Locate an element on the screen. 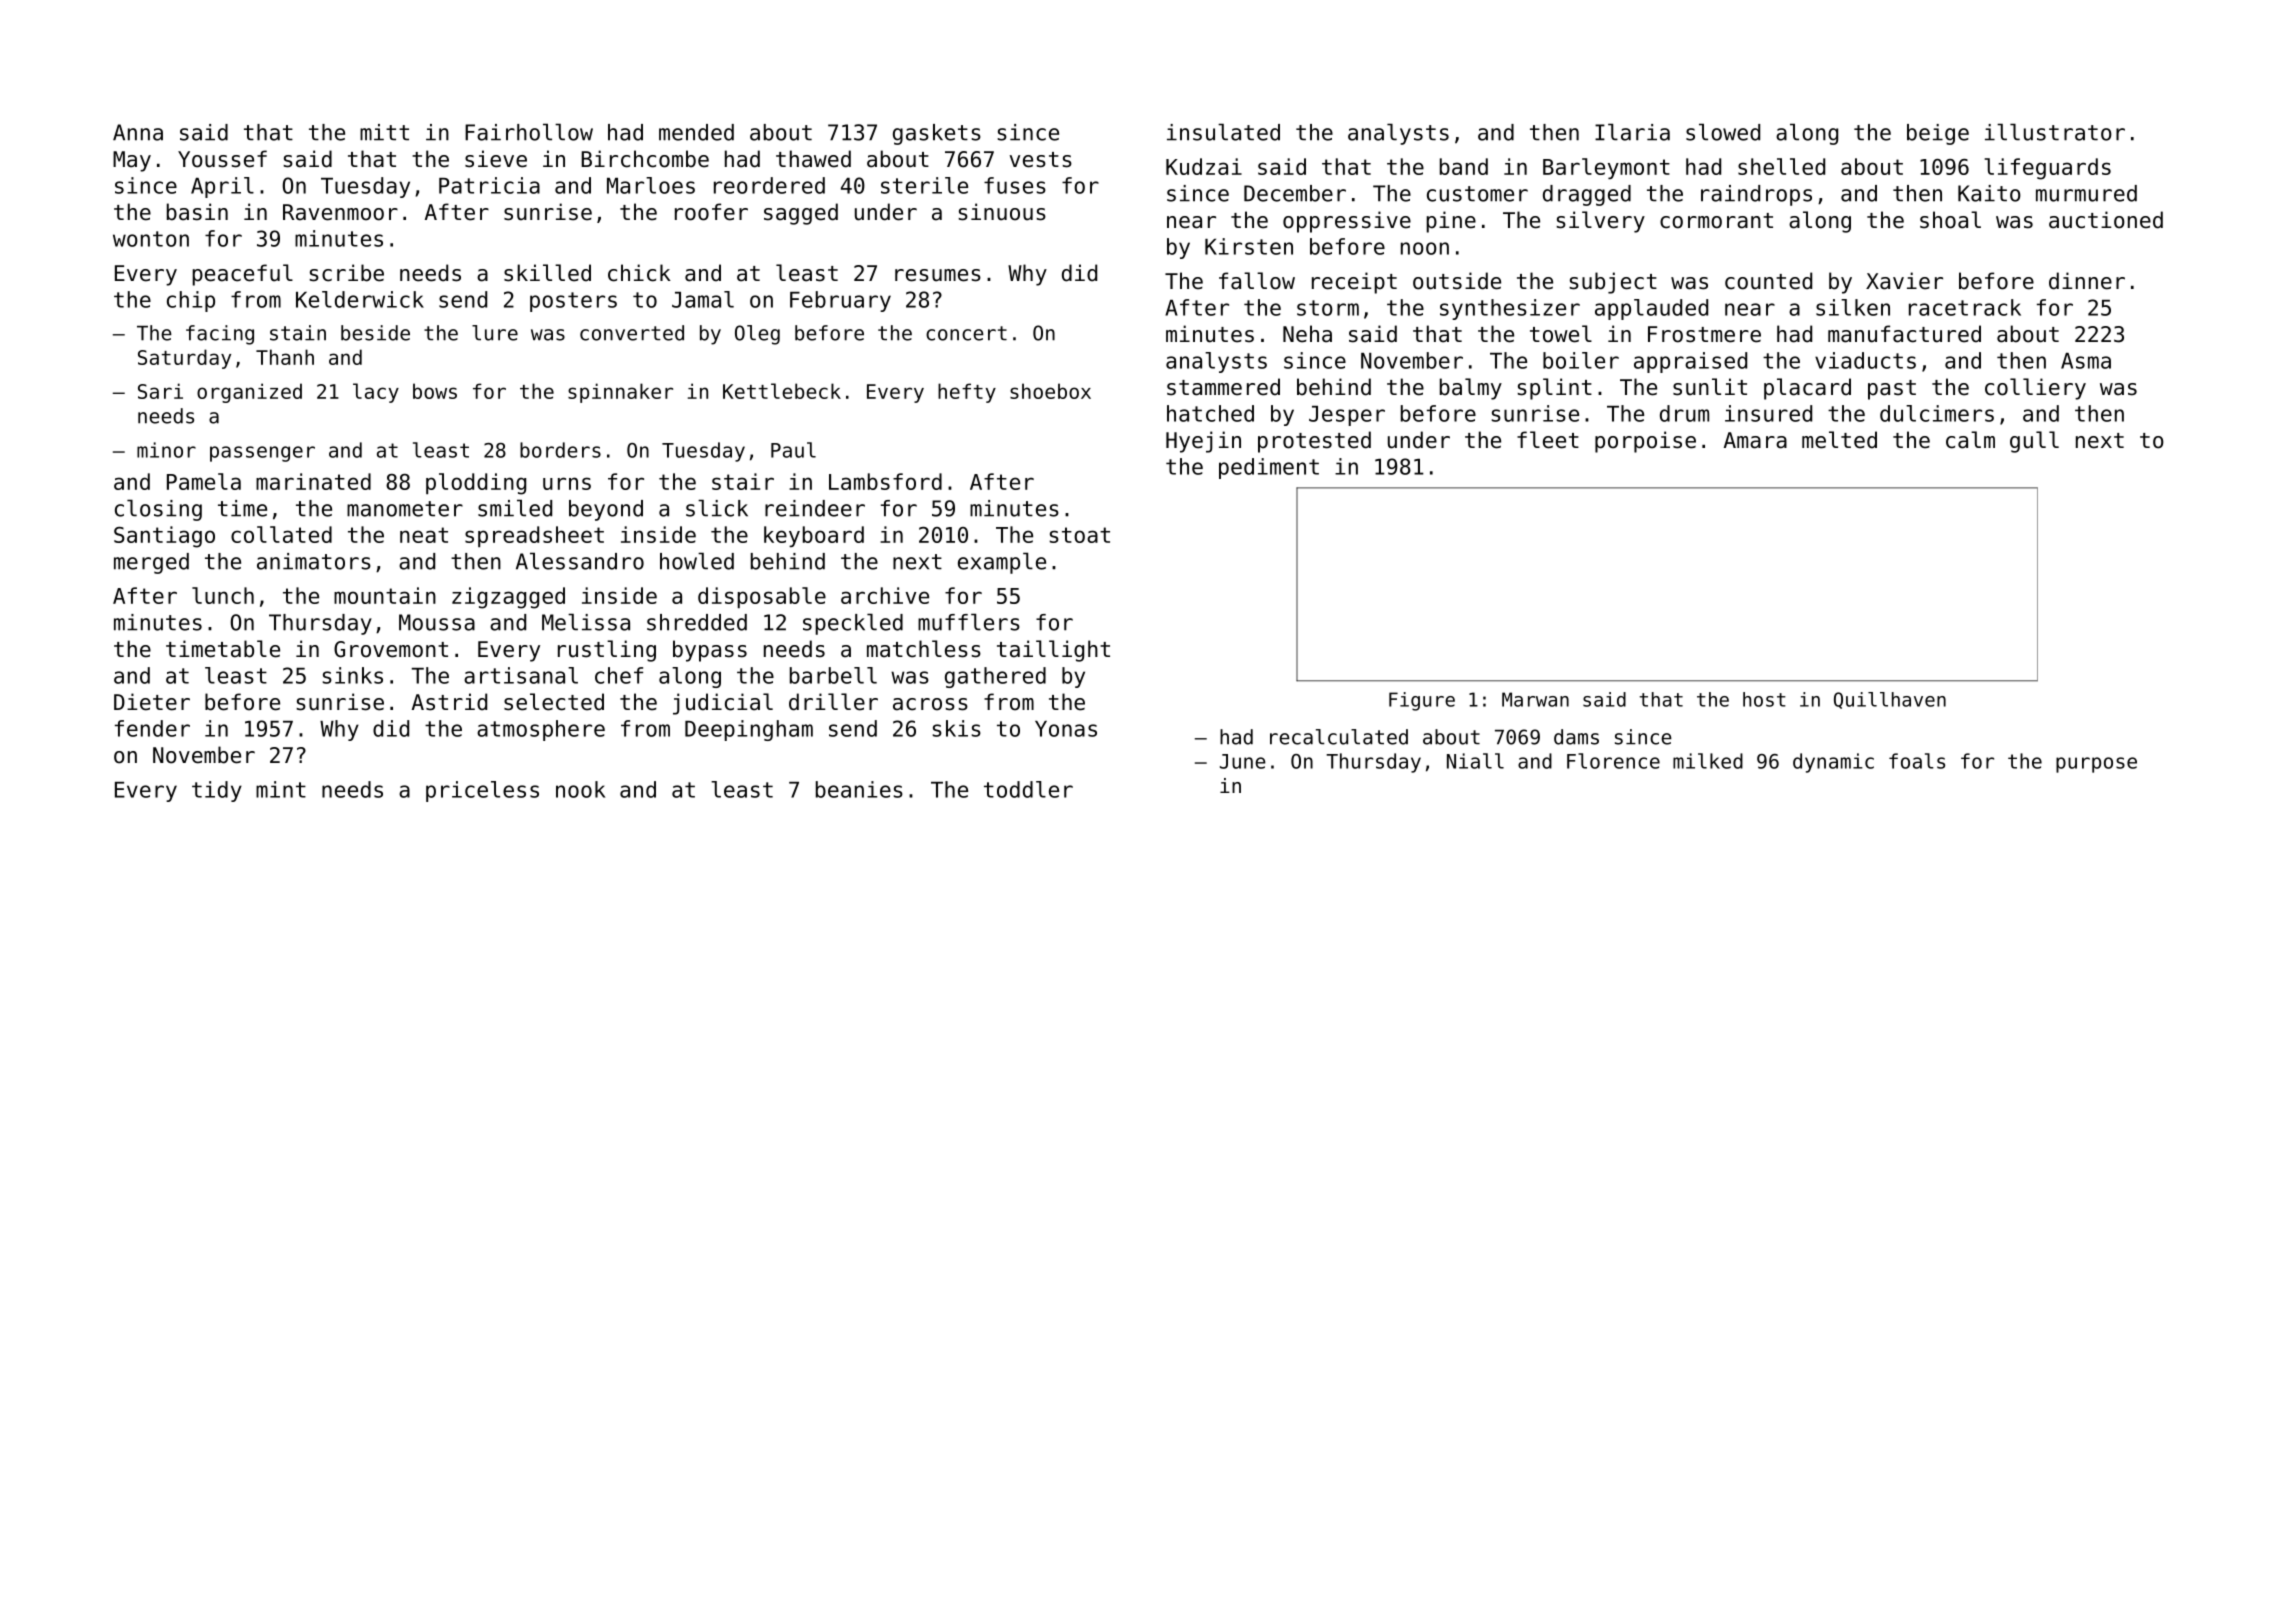 This screenshot has width=2282, height=1614. Florence is located at coordinates (1613, 761).
